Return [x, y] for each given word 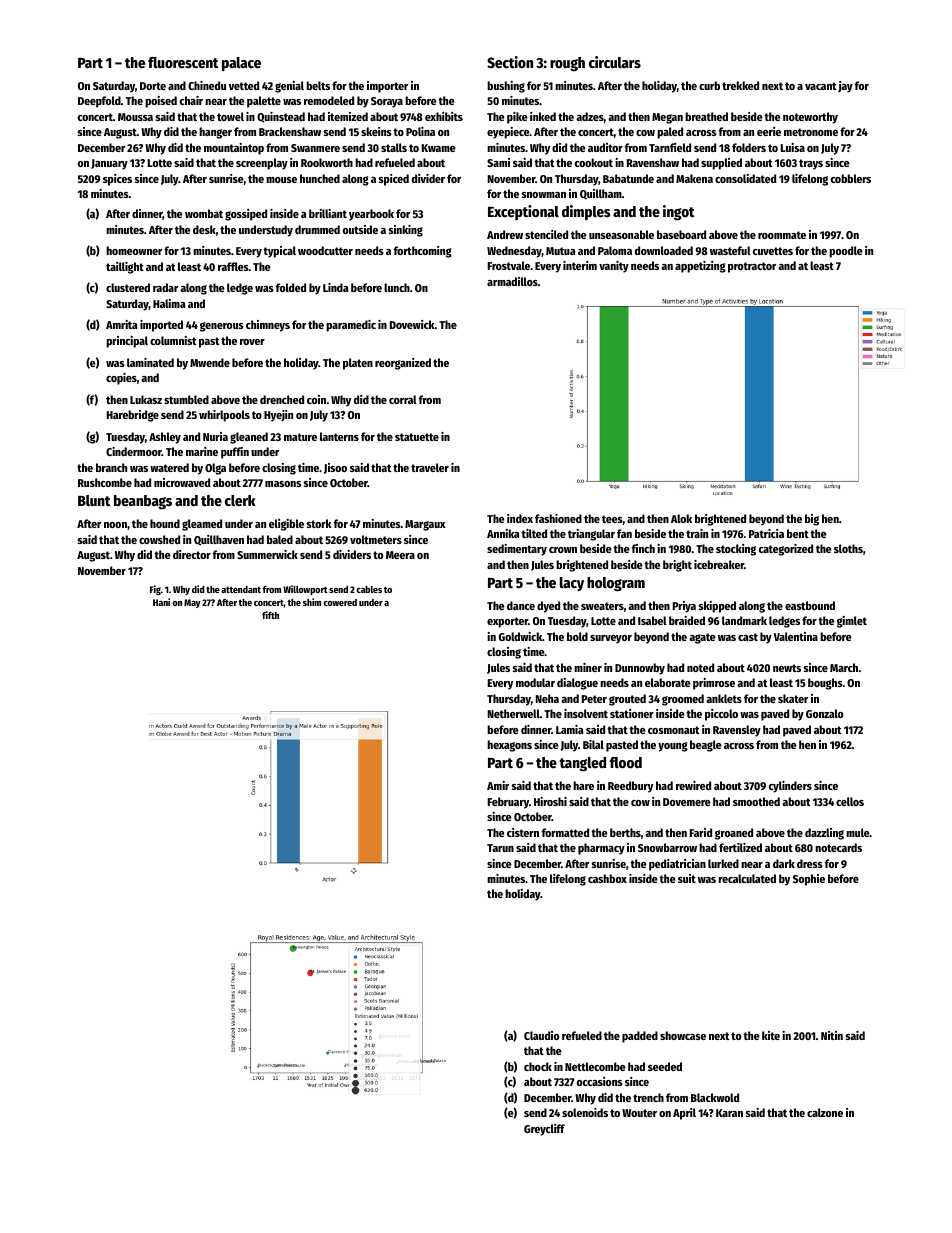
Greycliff [544, 1130]
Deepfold [99, 102]
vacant [820, 86]
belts [318, 85]
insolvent [586, 713]
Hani [161, 602]
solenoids [585, 1112]
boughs [825, 684]
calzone [825, 1112]
